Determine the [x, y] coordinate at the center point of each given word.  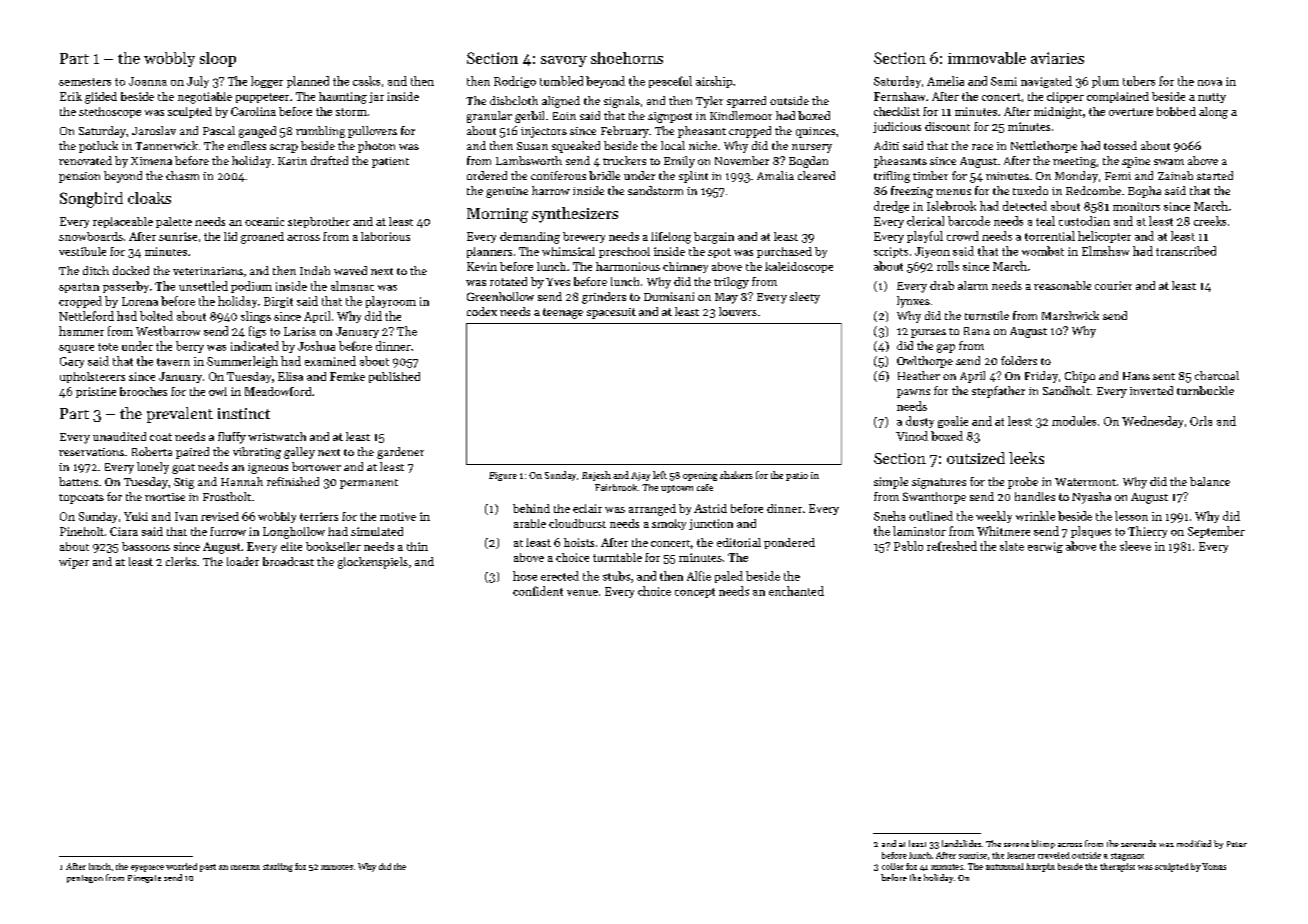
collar [893, 866]
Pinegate [144, 879]
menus [953, 192]
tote [108, 347]
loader [243, 561]
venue [582, 593]
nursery [812, 148]
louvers [738, 311]
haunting [343, 98]
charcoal [1217, 375]
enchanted [796, 591]
